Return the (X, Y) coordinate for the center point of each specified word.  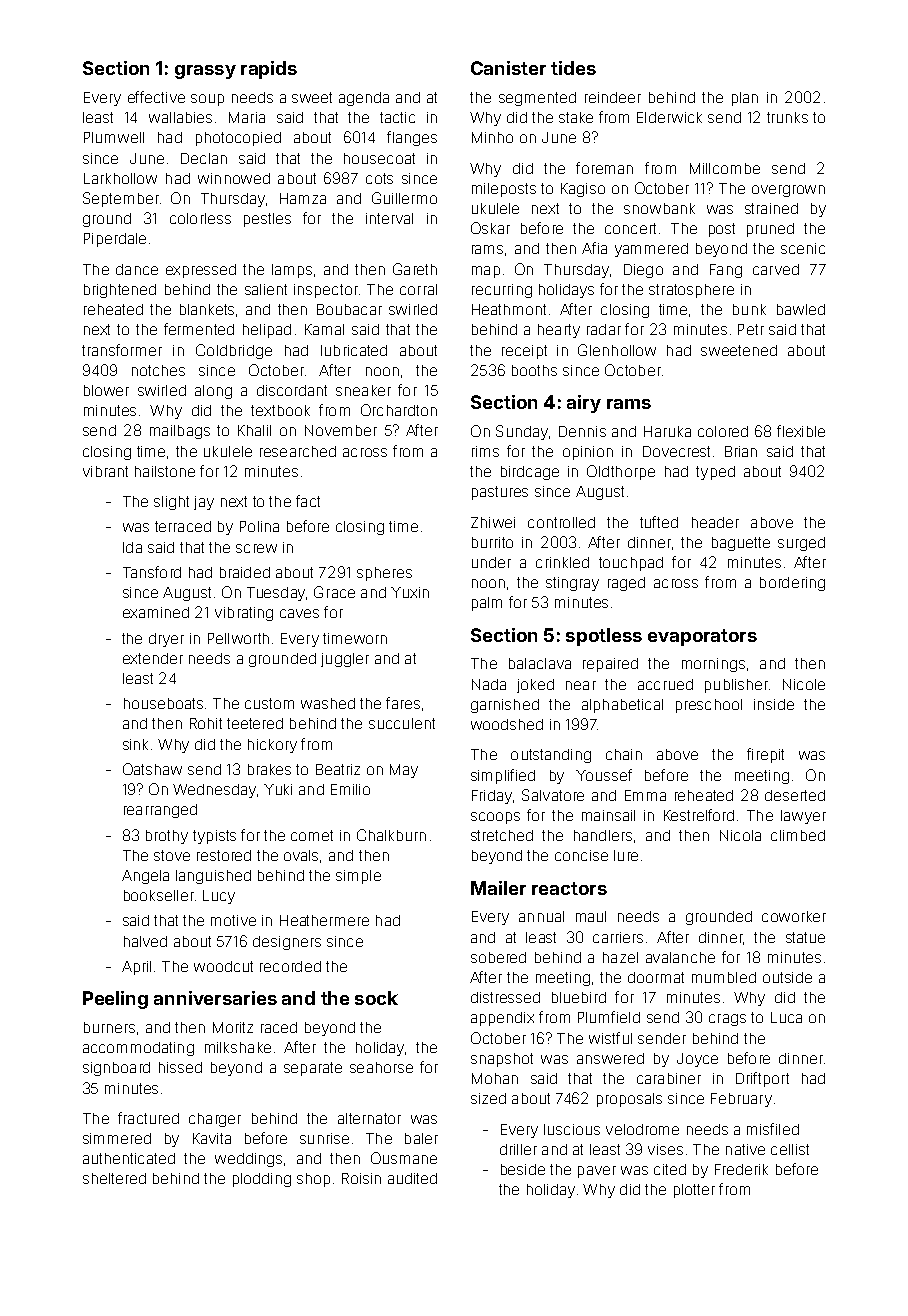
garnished (505, 706)
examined (156, 612)
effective (156, 97)
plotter (694, 1191)
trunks (787, 117)
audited (412, 1178)
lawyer (803, 817)
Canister (508, 68)
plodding (262, 1180)
